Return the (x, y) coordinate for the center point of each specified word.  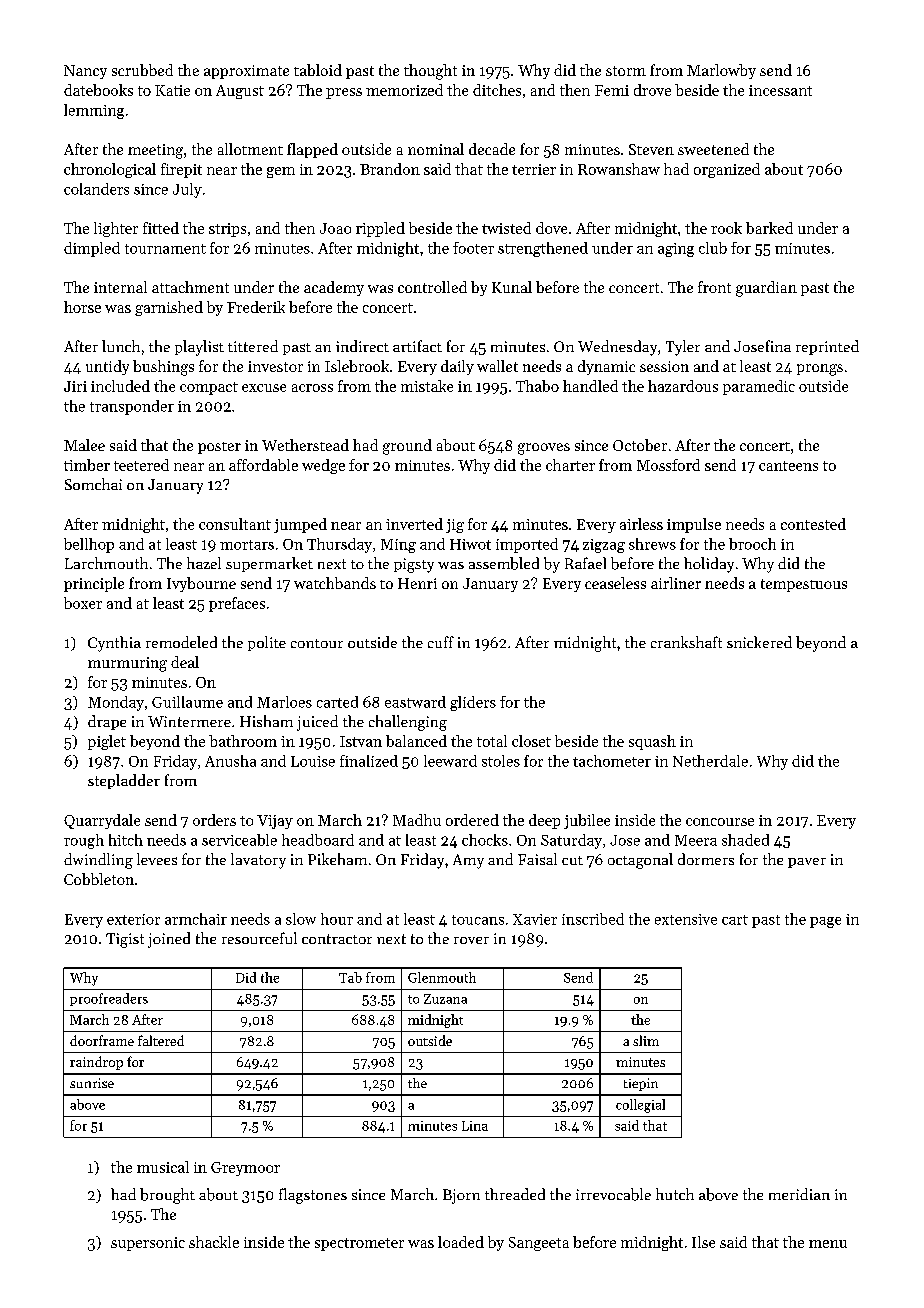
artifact (417, 346)
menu (828, 1244)
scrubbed (142, 70)
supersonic (148, 1244)
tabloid (318, 70)
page (825, 922)
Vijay (275, 822)
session (664, 366)
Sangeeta (539, 1244)
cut (572, 860)
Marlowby (721, 71)
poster (219, 448)
